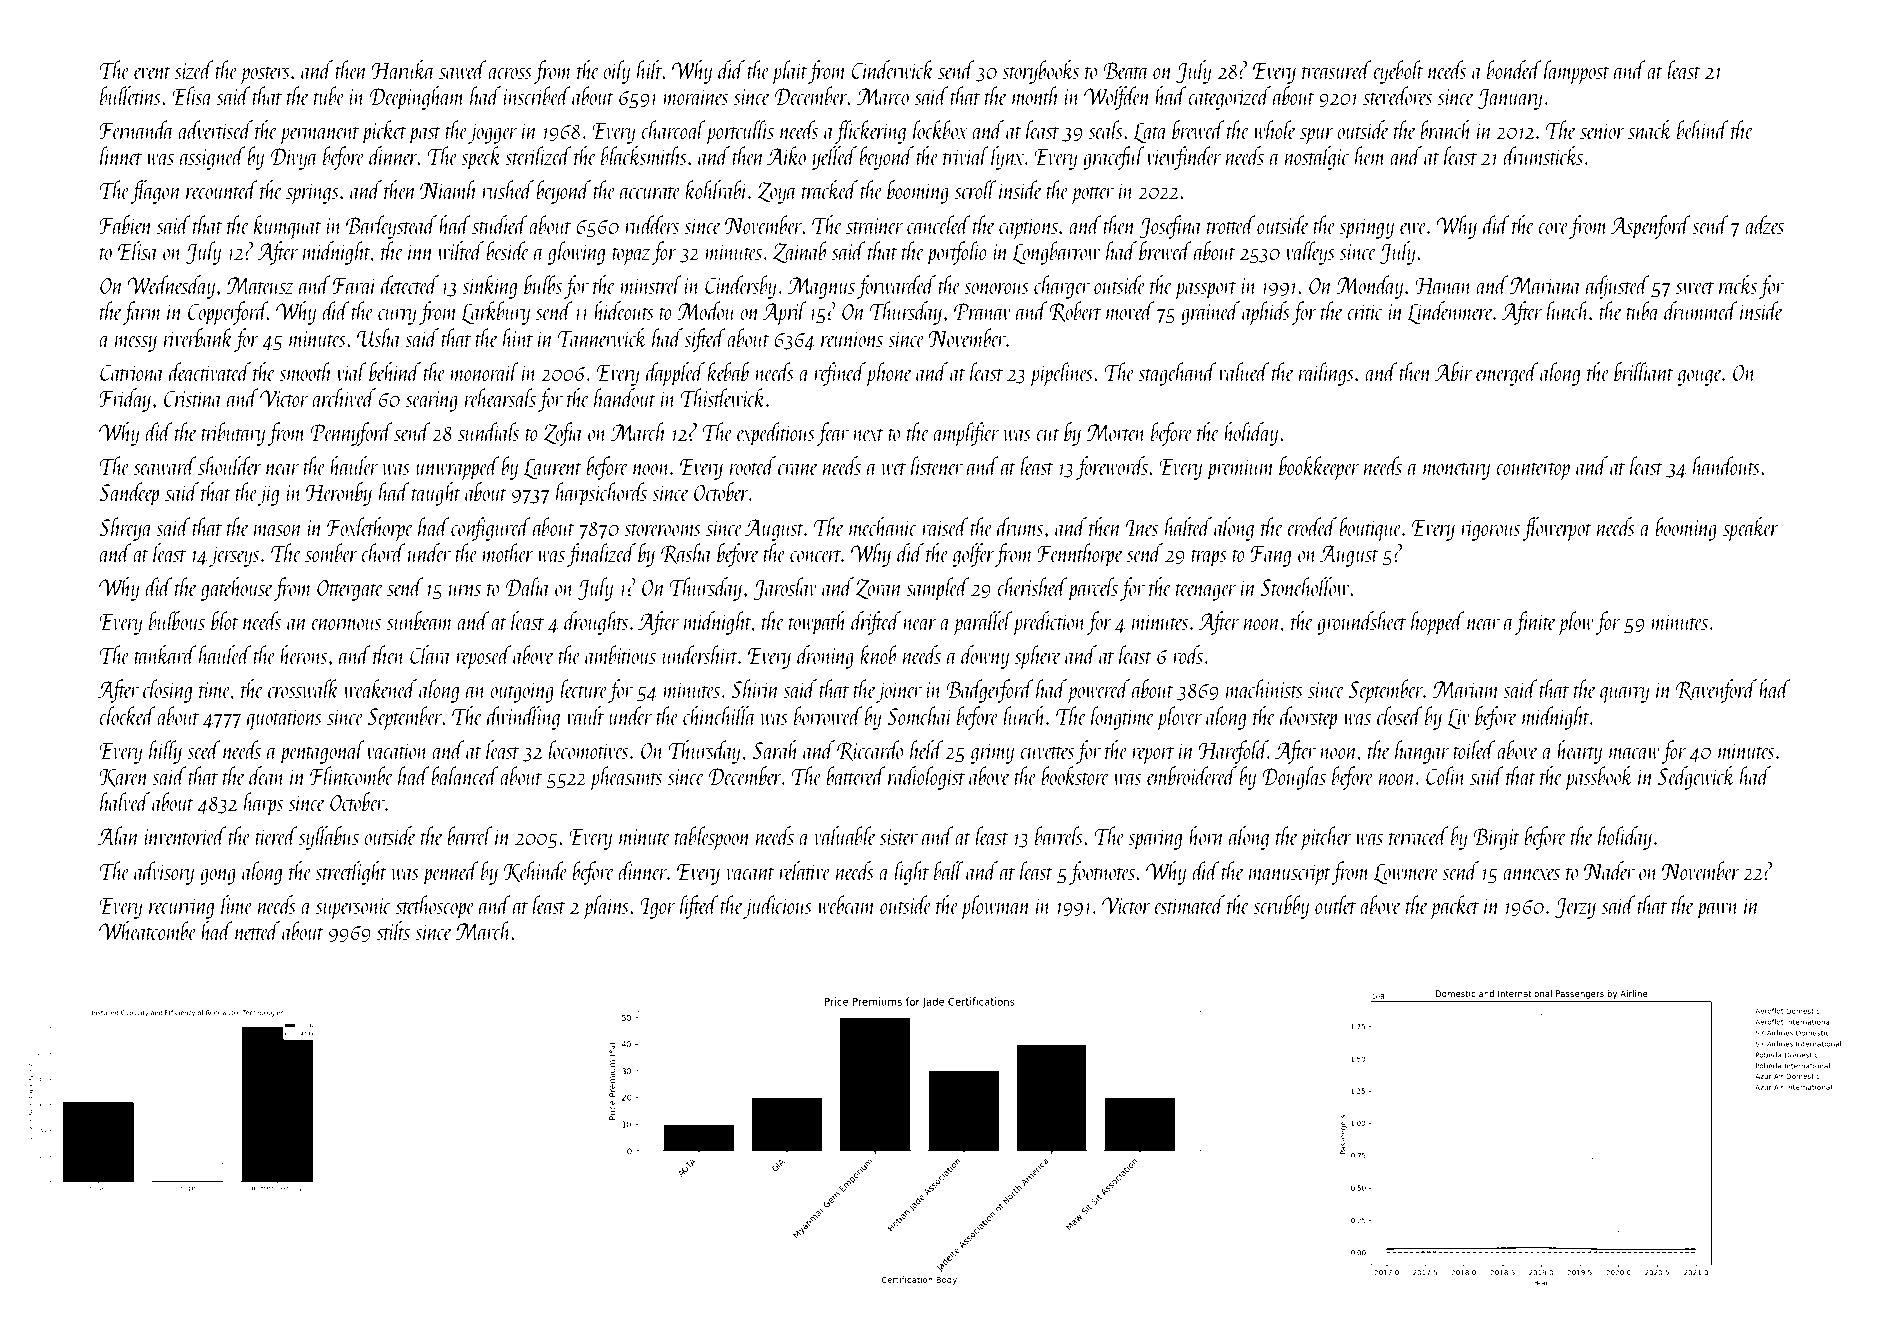 This page has height=1336, width=1890. Describe the element at coordinates (329, 95) in the page. I see `tube` at that location.
